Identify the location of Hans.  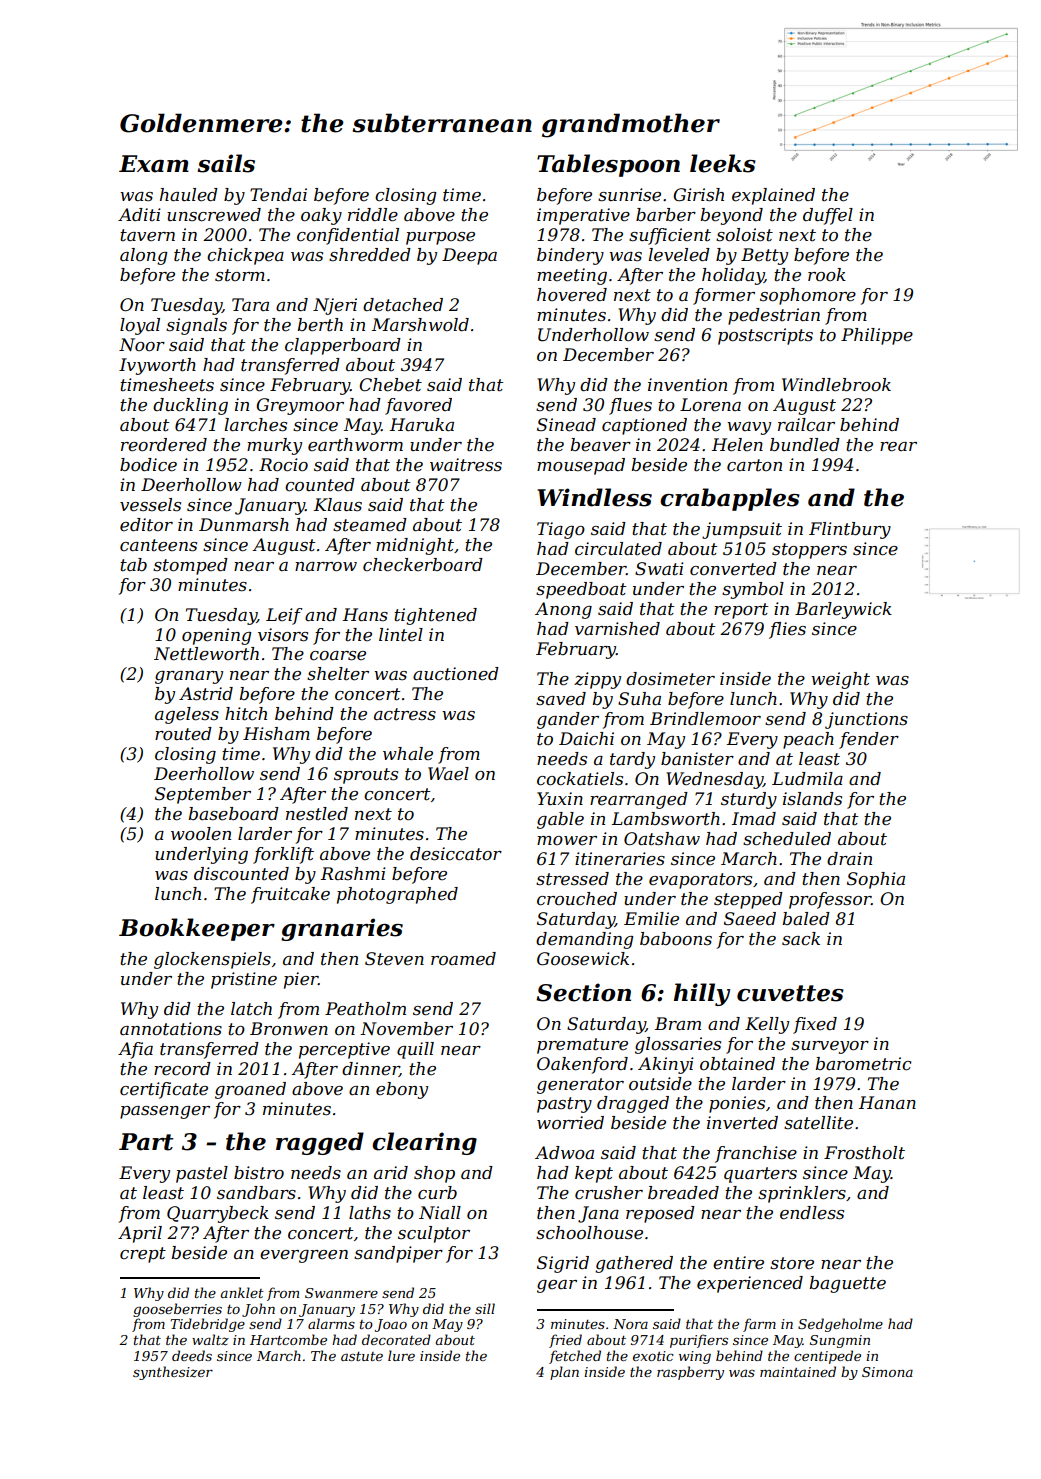
(365, 614).
